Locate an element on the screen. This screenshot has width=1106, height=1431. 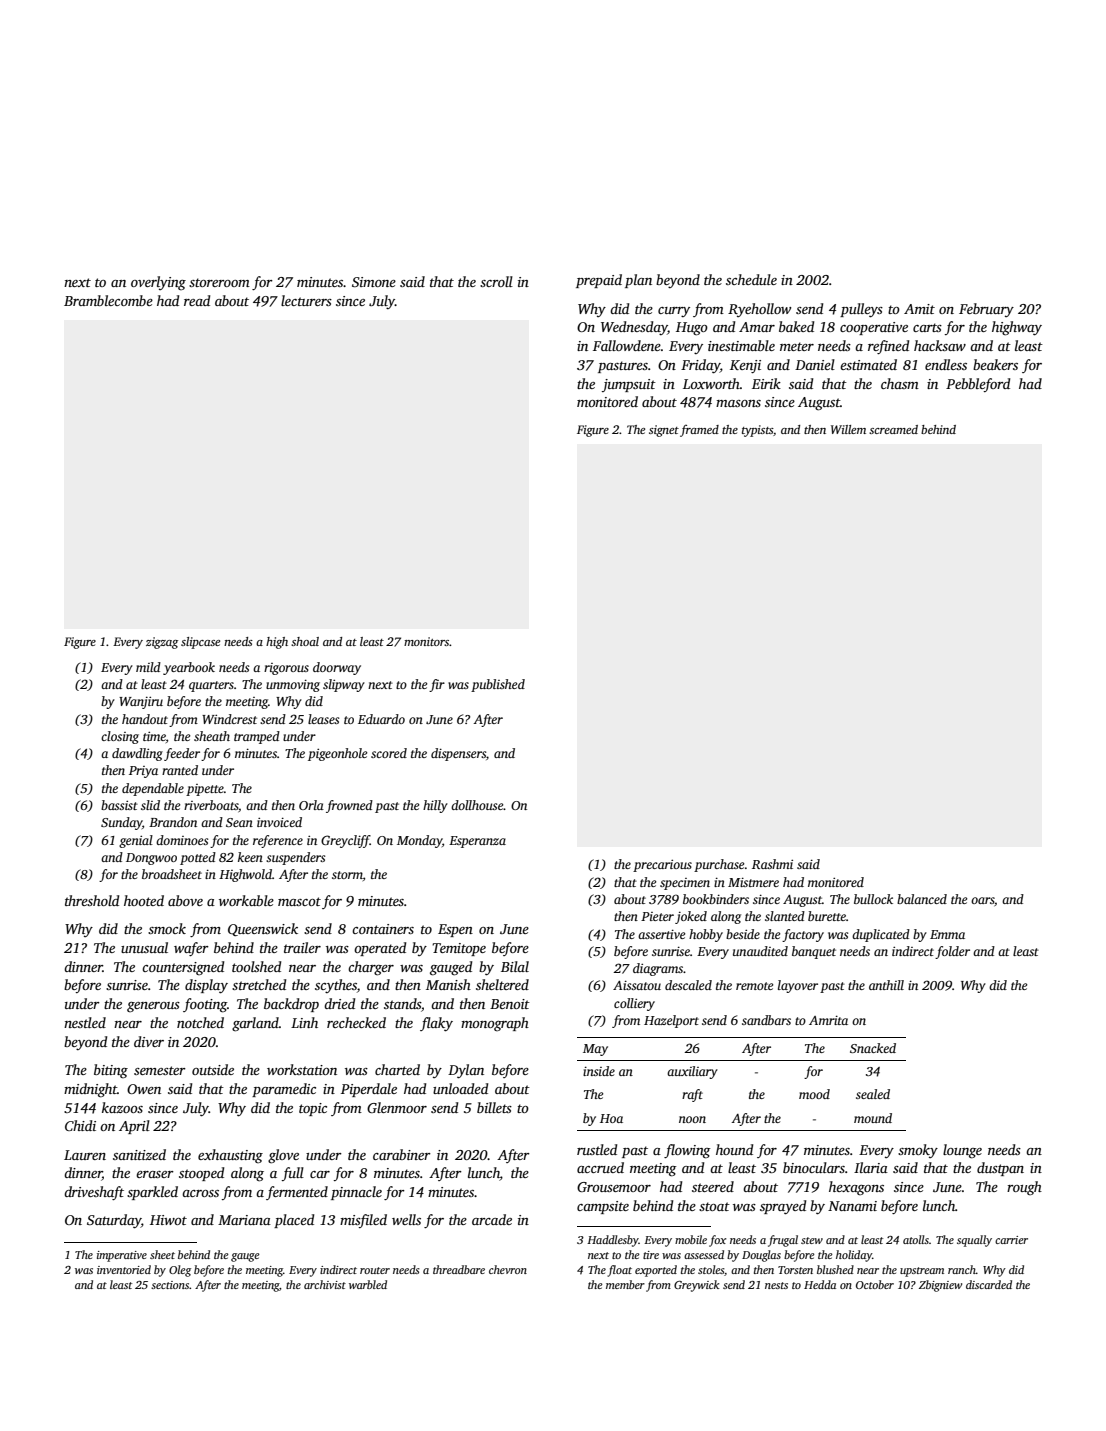
monitors is located at coordinates (426, 641).
